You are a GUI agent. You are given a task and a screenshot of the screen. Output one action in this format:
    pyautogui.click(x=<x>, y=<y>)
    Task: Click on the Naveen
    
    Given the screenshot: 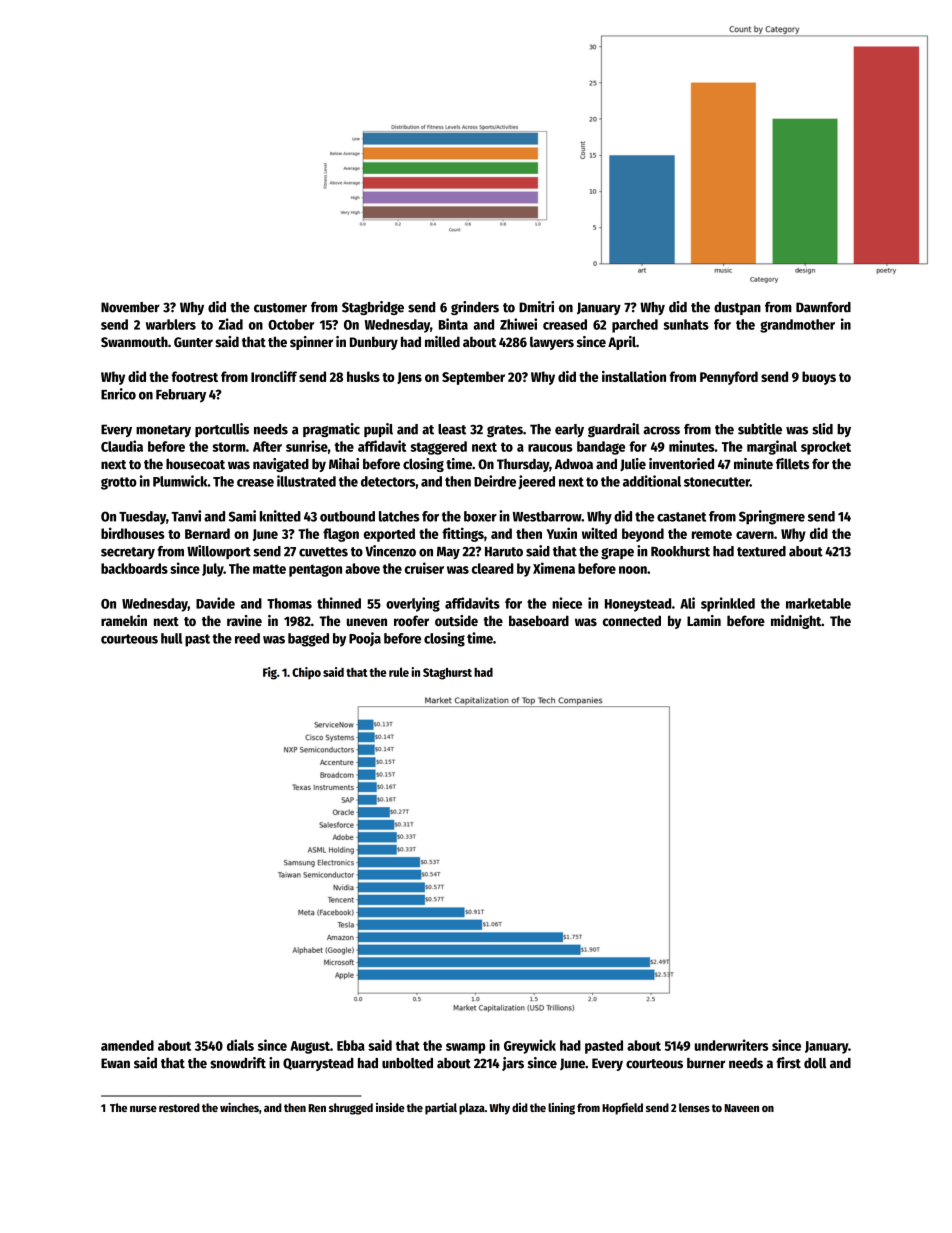 What is the action you would take?
    pyautogui.click(x=742, y=1108)
